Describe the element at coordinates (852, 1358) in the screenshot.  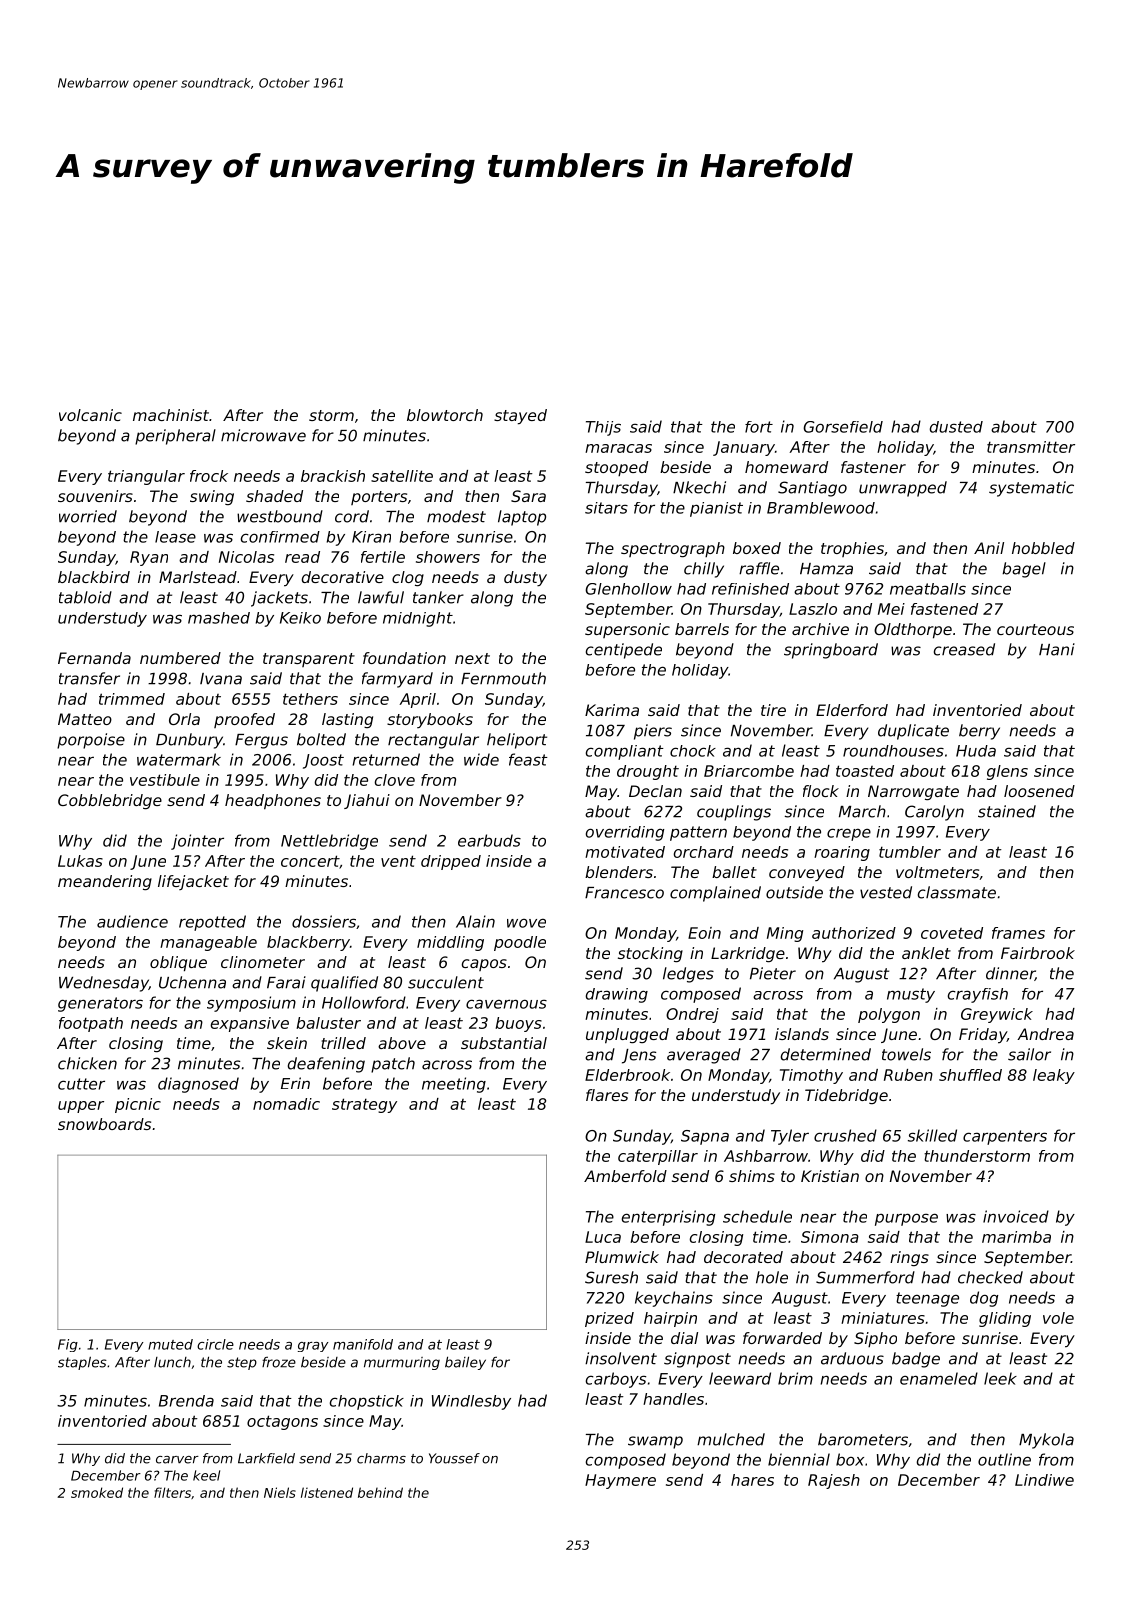
I see `arduous` at that location.
